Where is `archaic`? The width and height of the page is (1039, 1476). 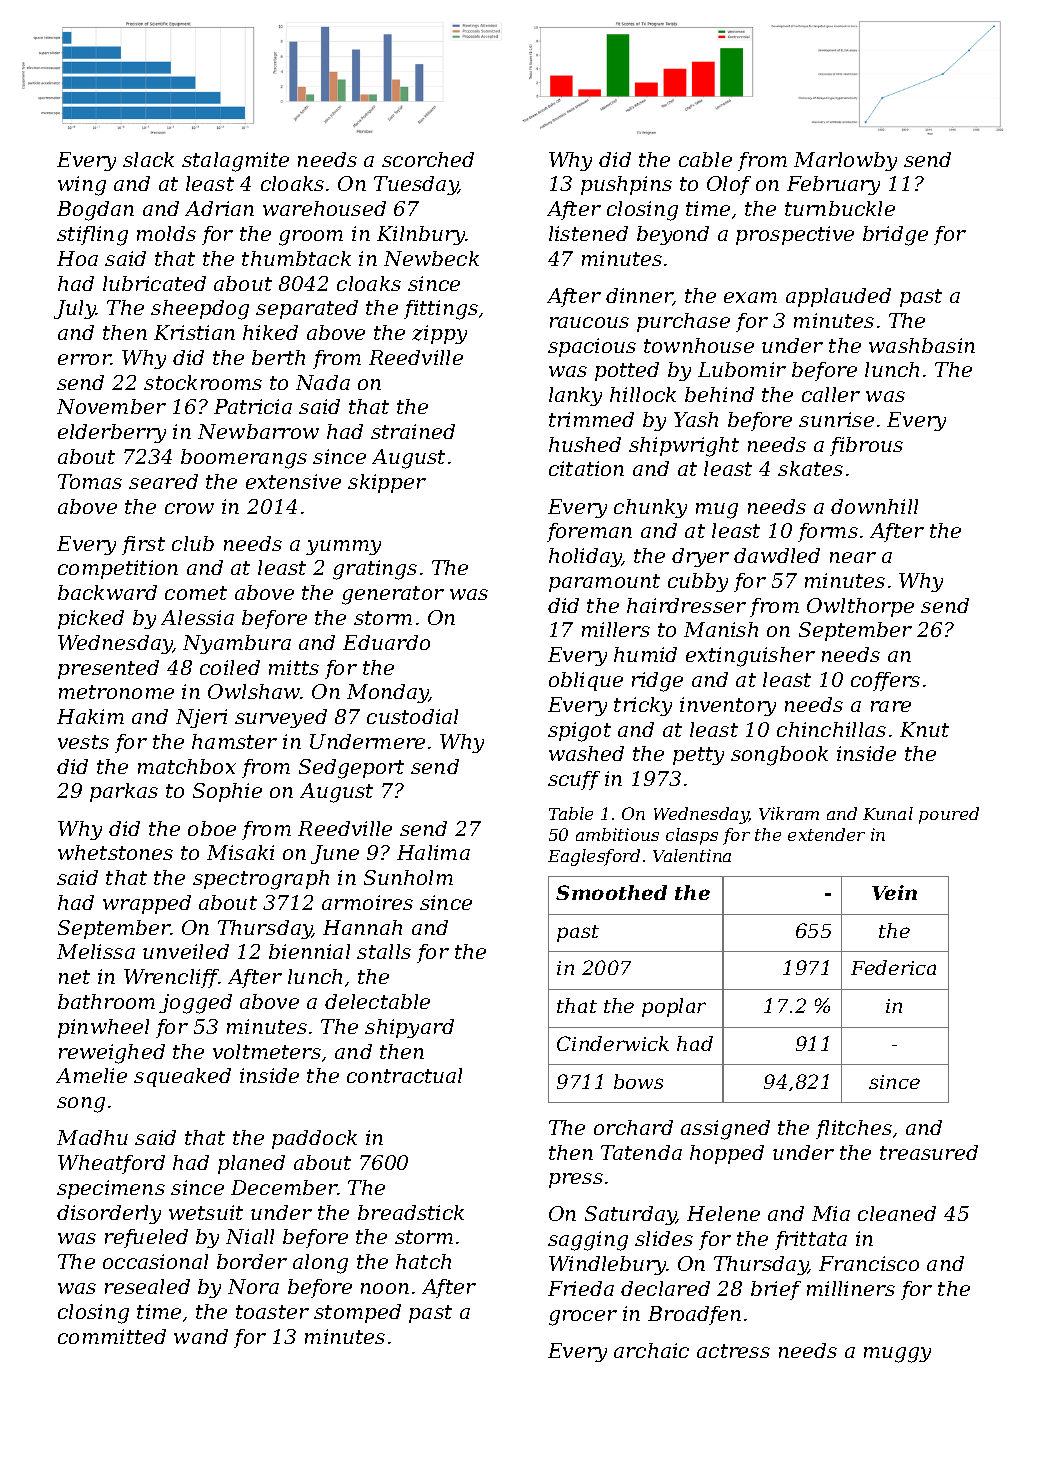 archaic is located at coordinates (651, 1350).
